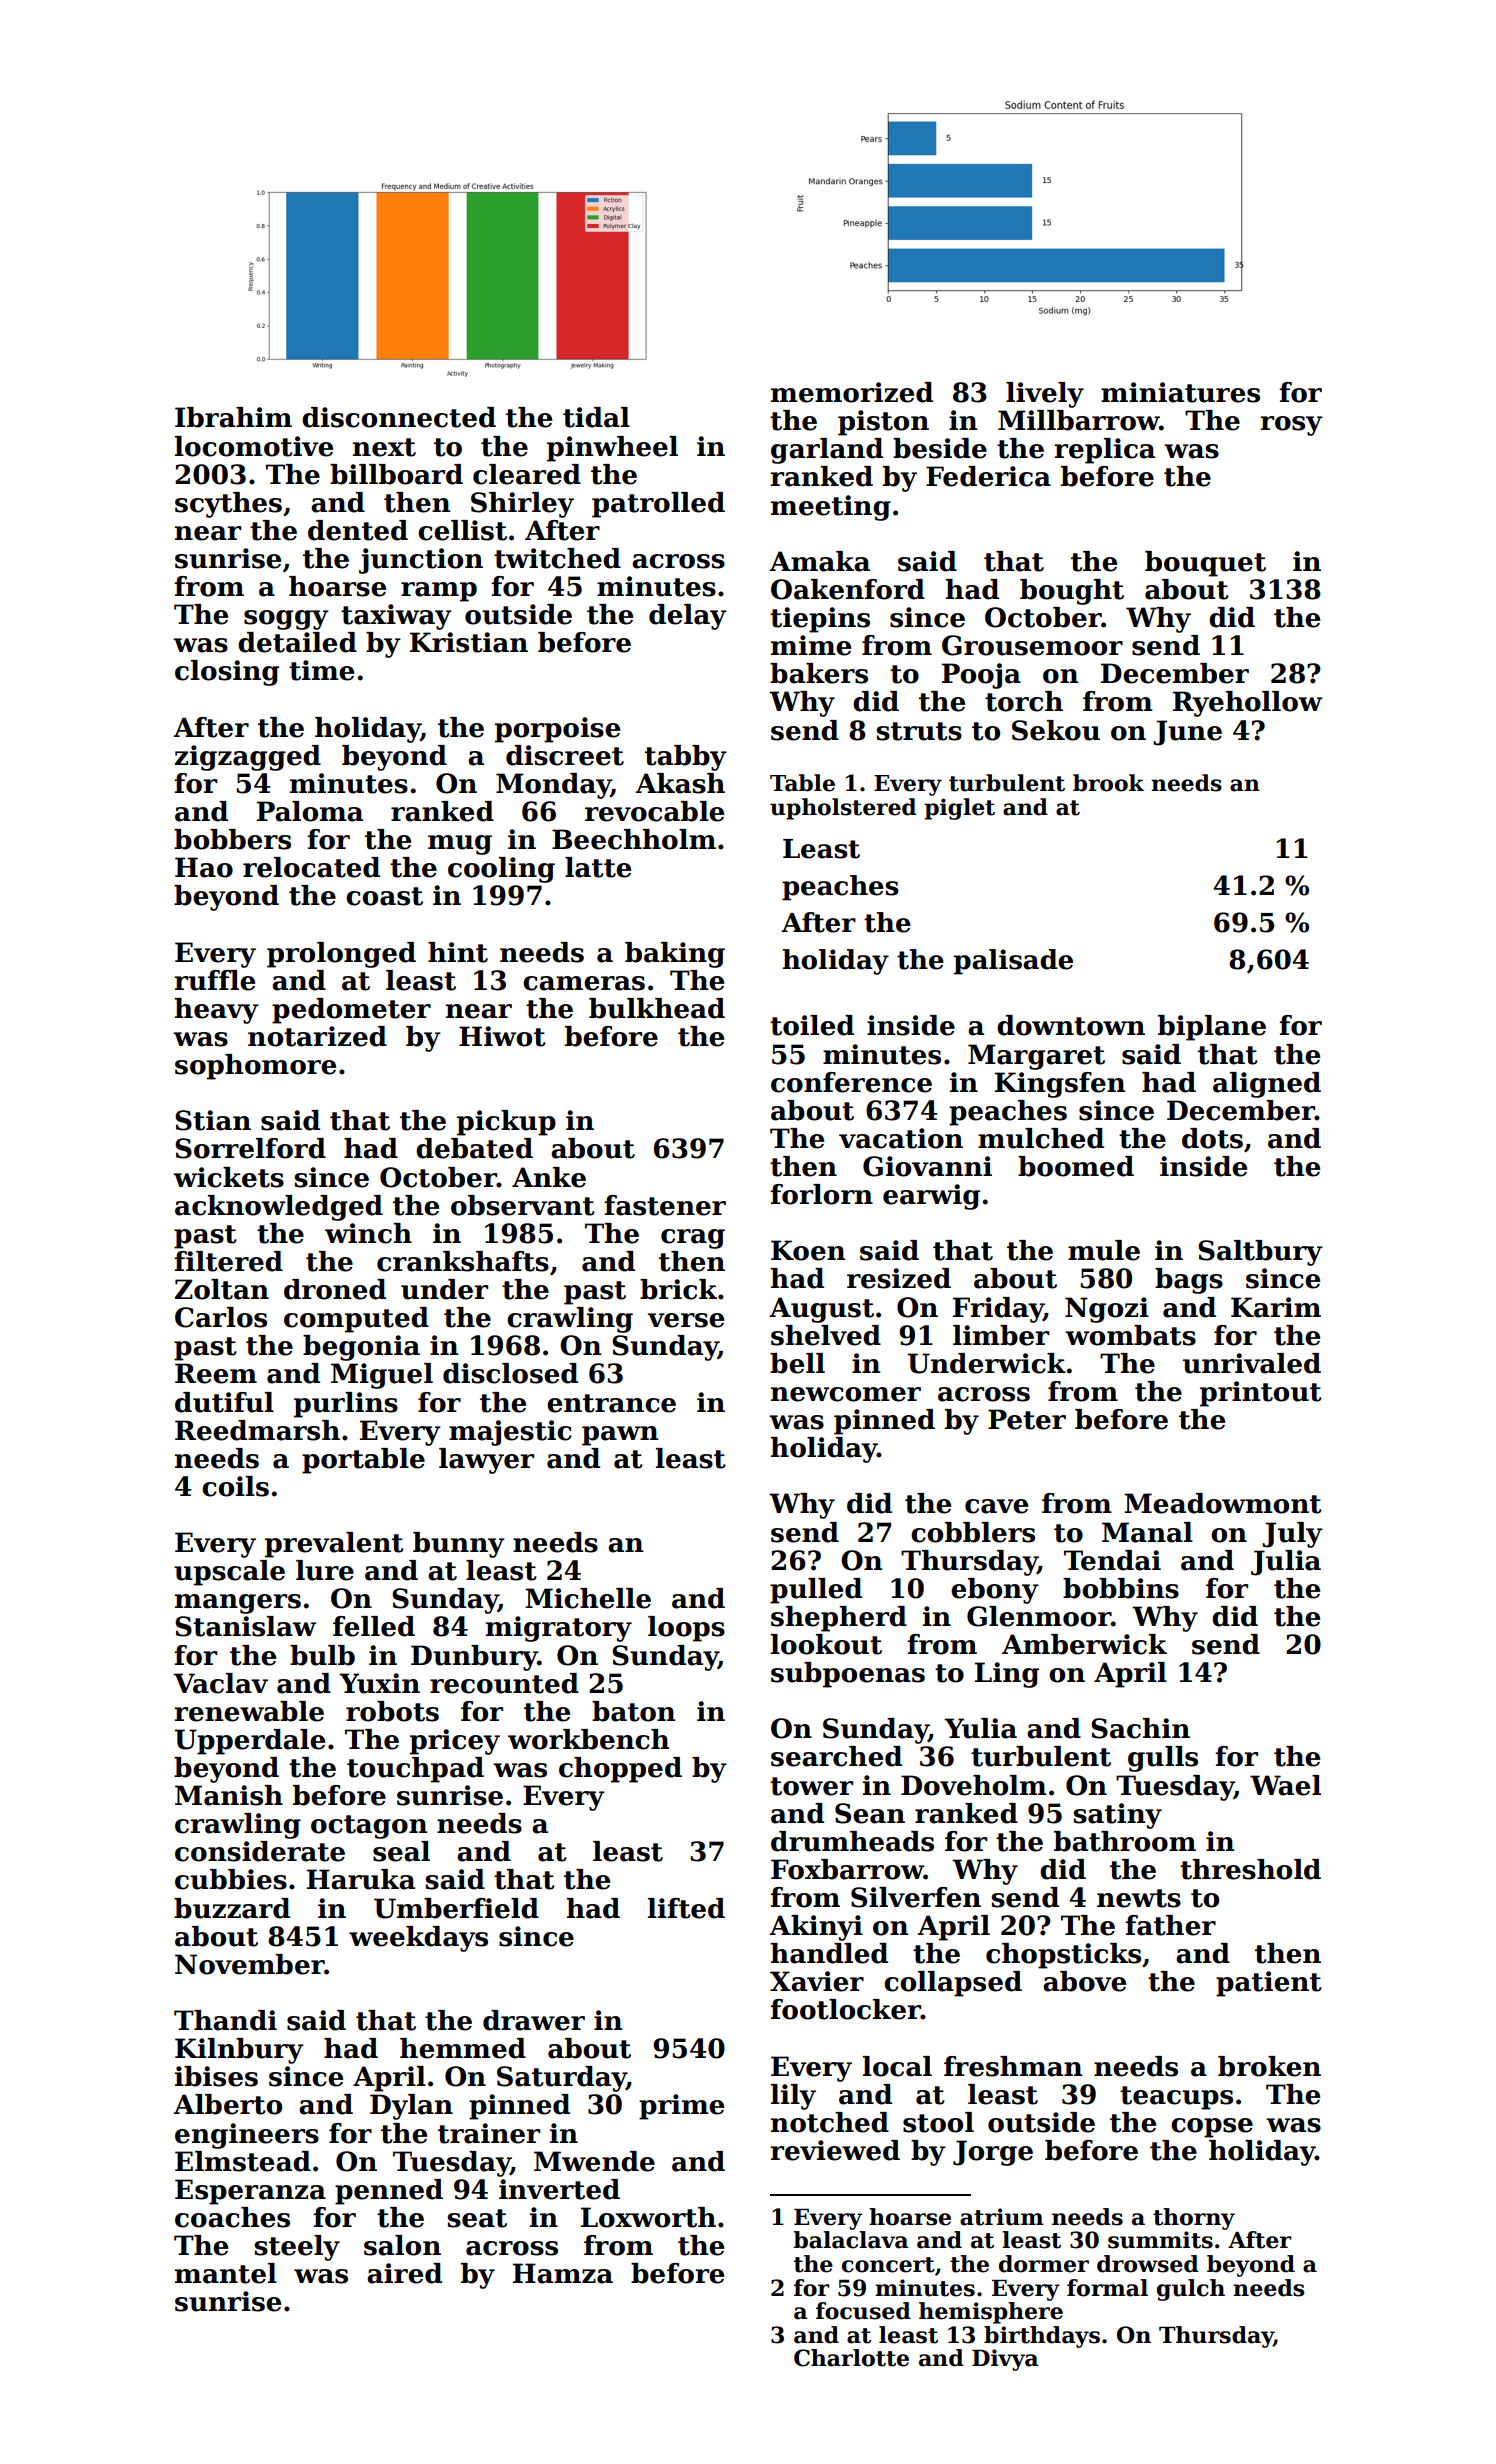 This screenshot has width=1496, height=2464. I want to click on scythes, so click(228, 505).
